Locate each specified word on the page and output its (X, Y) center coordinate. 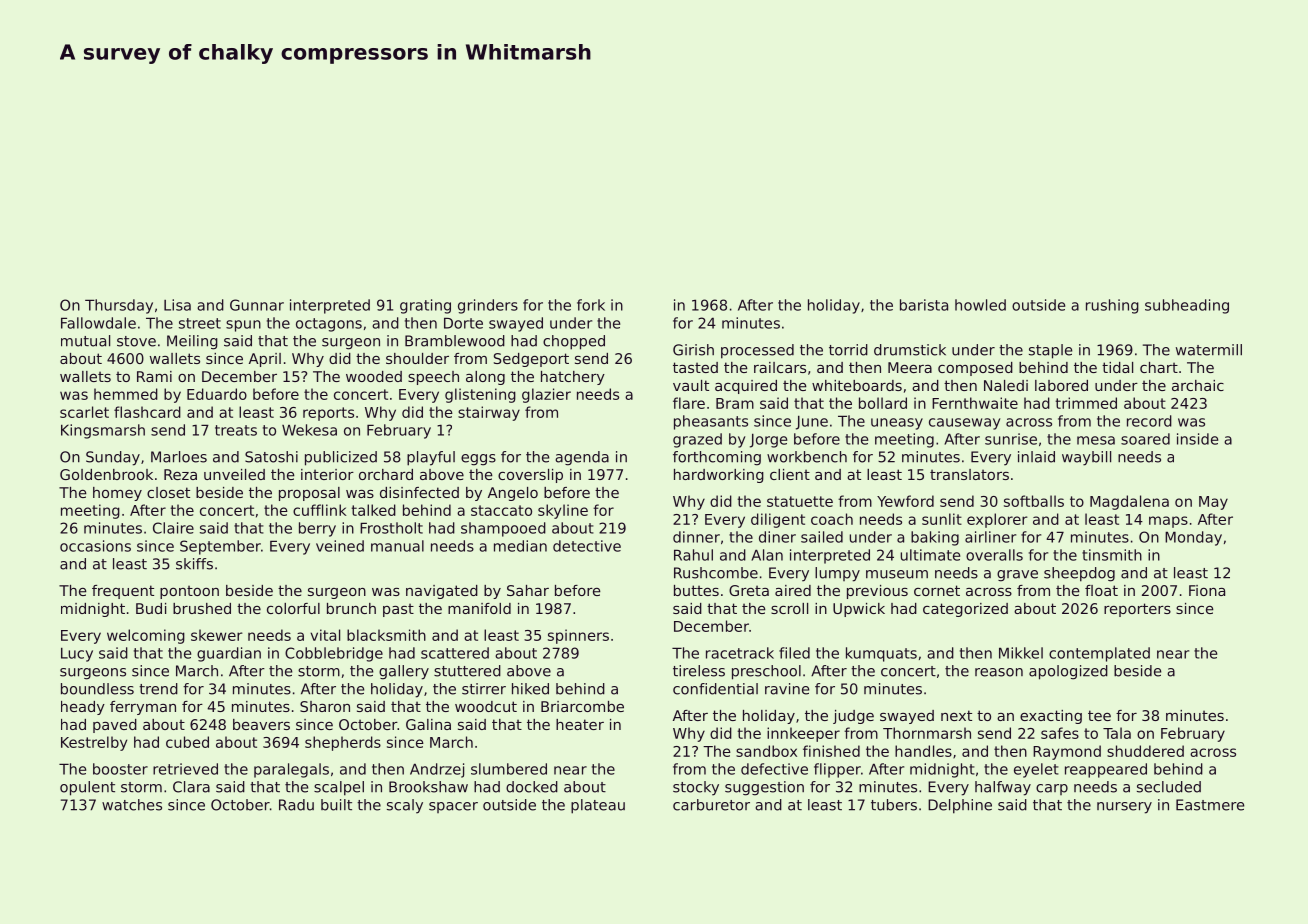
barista (924, 305)
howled (980, 305)
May (1213, 503)
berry (317, 529)
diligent (778, 520)
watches (132, 805)
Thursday (119, 306)
